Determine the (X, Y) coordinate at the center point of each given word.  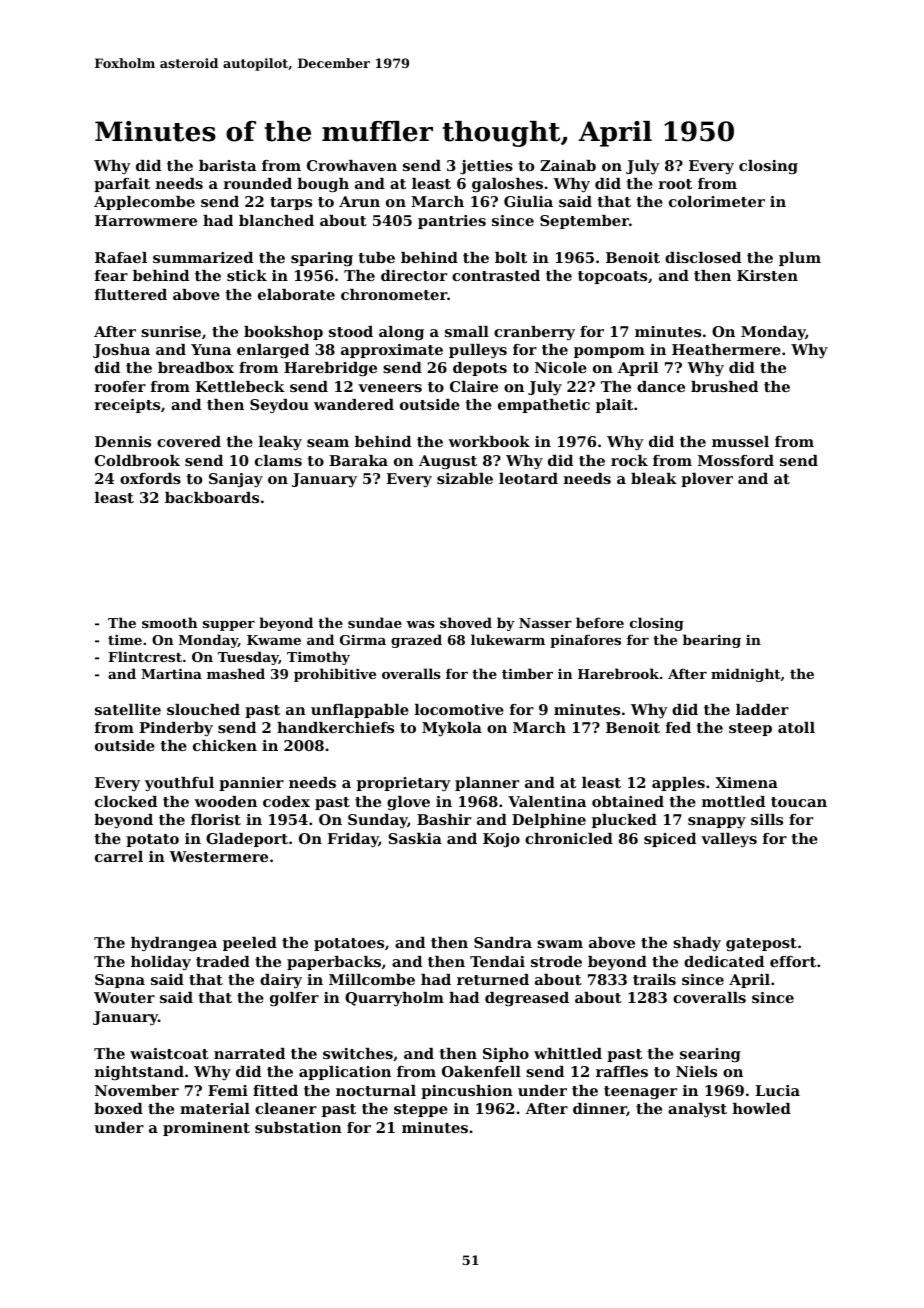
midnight (746, 675)
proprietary (404, 784)
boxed (118, 1108)
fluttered (131, 294)
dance (661, 386)
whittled (568, 1053)
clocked (126, 801)
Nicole (561, 367)
